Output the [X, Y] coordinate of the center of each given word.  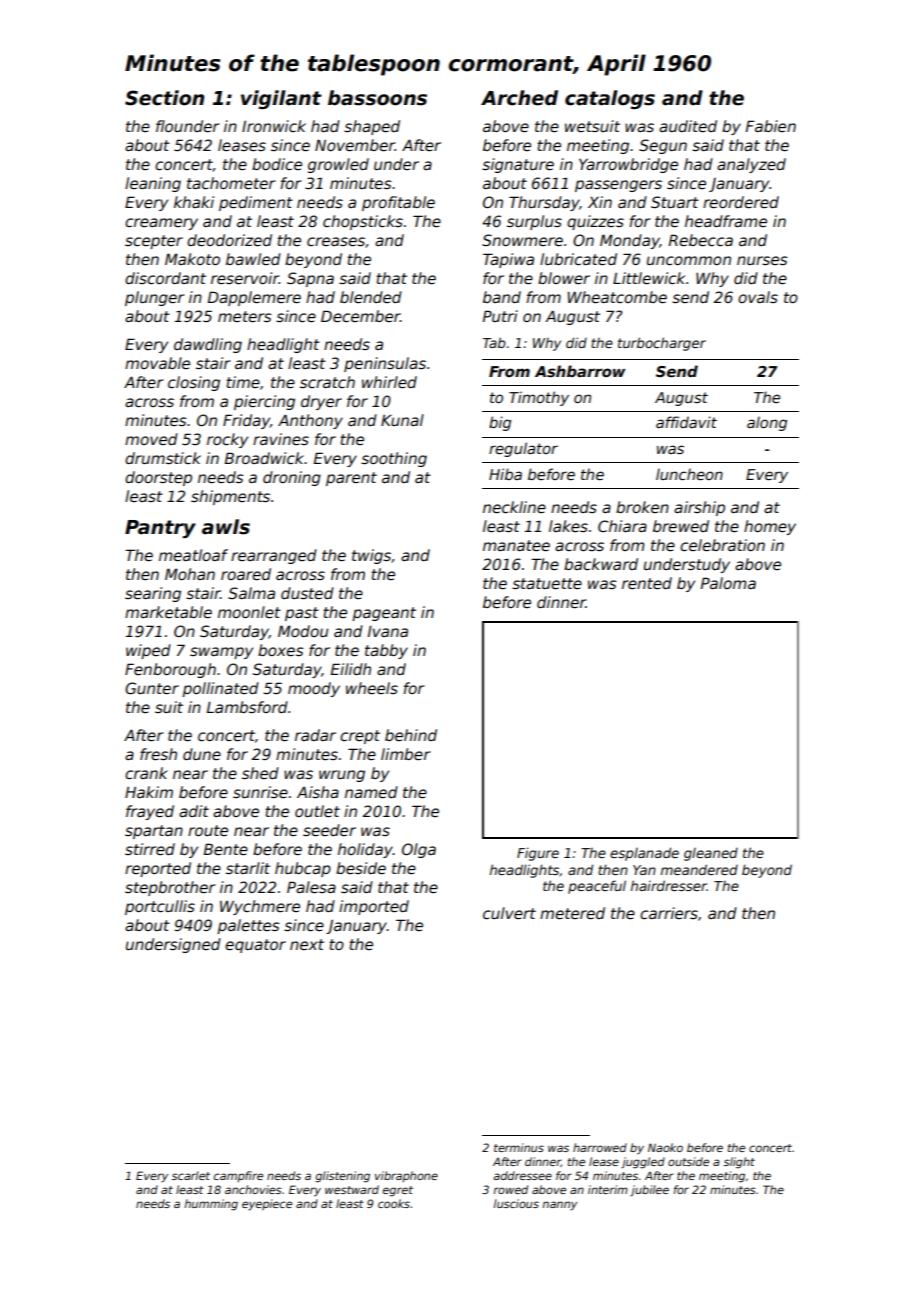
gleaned [711, 854]
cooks [394, 1203]
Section [164, 98]
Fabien [770, 126]
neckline [514, 507]
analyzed [751, 165]
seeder [329, 830]
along [767, 423]
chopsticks [363, 222]
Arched [519, 98]
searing [153, 594]
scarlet [191, 1175]
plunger [154, 298]
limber [405, 754]
